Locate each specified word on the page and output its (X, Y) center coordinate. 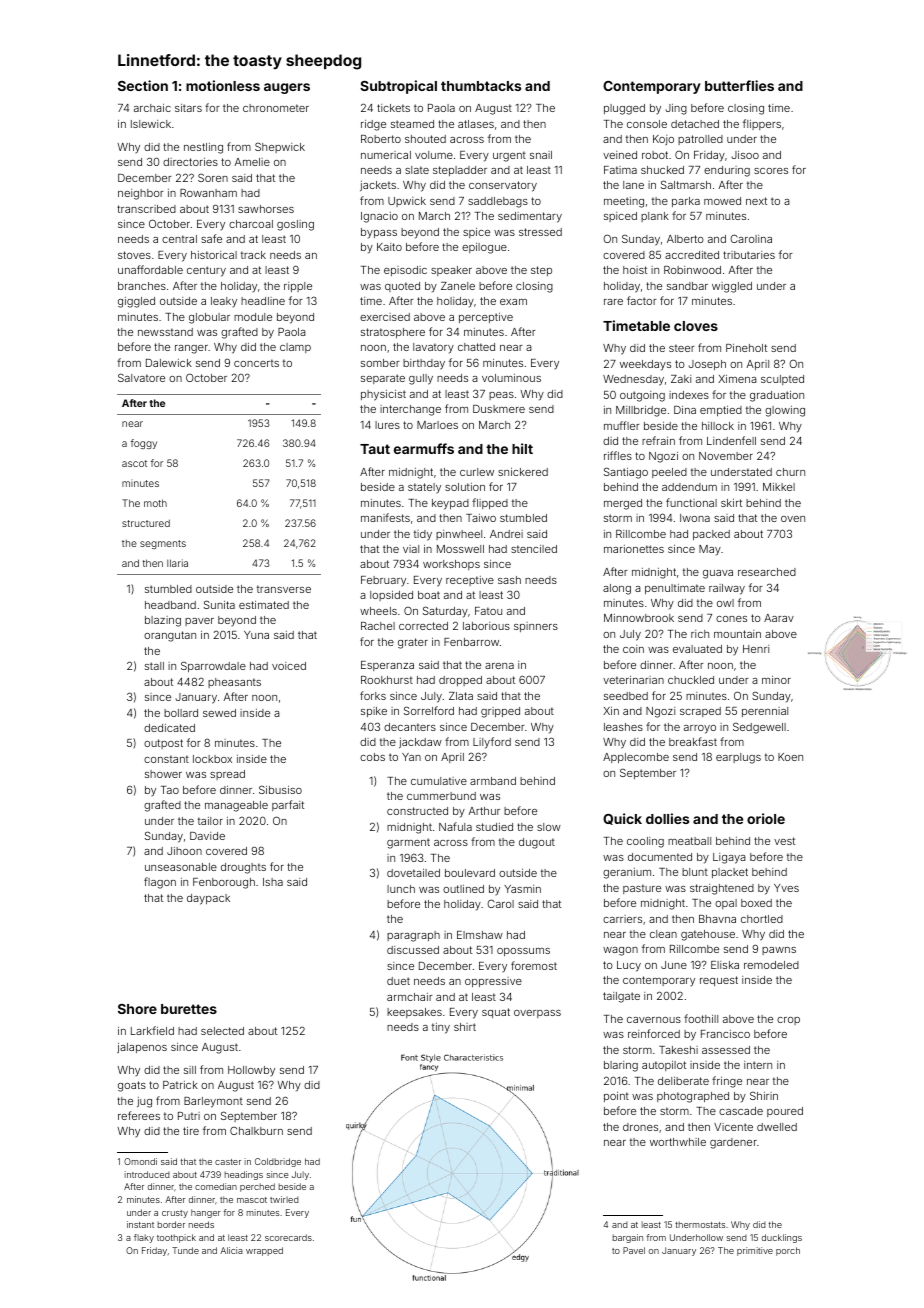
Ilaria (177, 563)
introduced (147, 1174)
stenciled (534, 549)
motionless (223, 85)
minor (776, 680)
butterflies (739, 85)
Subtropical (398, 87)
